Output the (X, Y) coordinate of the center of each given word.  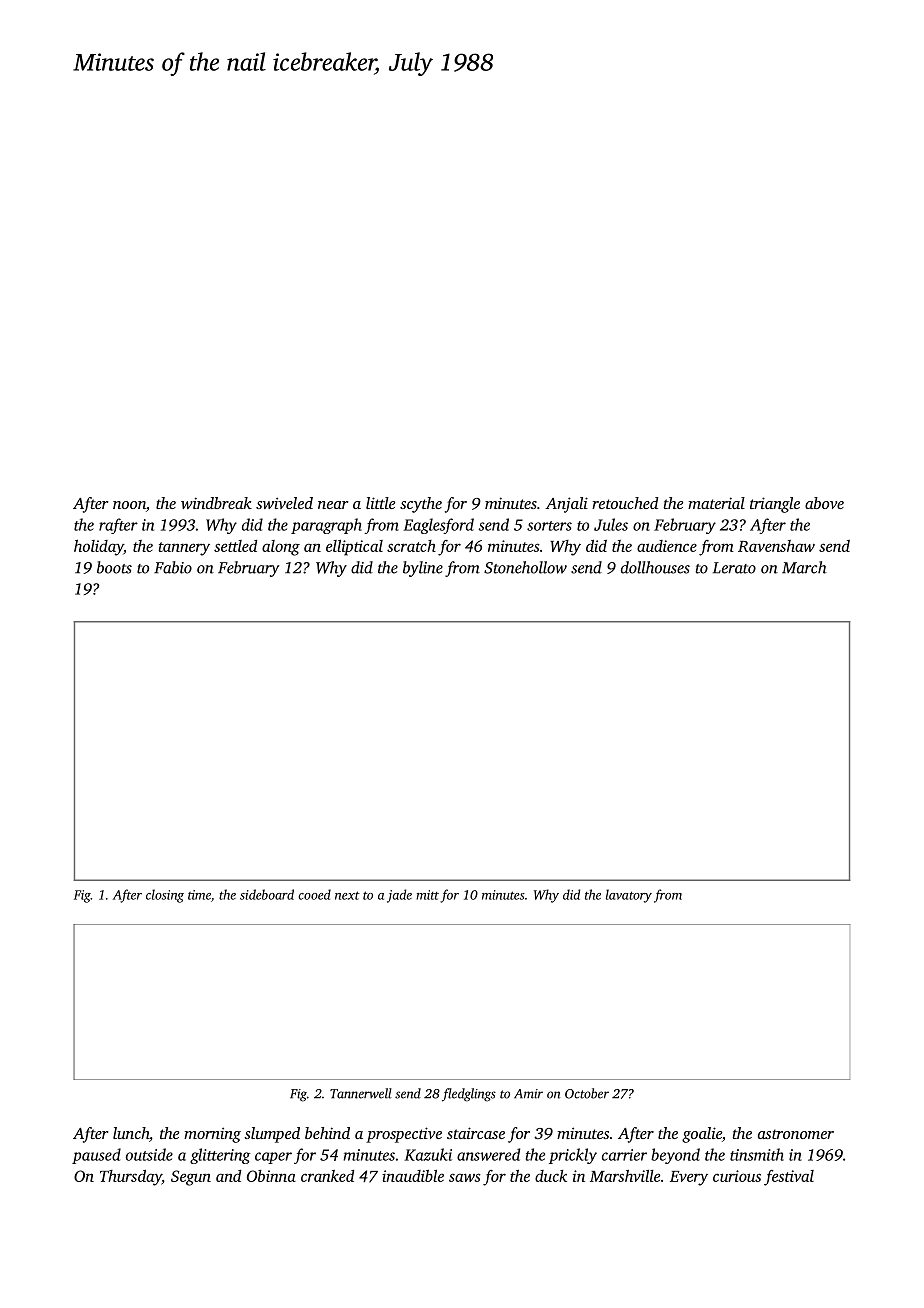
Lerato (734, 568)
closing (165, 896)
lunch (131, 1133)
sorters (549, 526)
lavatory (629, 896)
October (587, 1093)
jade (399, 896)
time (199, 895)
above (824, 503)
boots (114, 567)
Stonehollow (525, 567)
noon (129, 505)
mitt (427, 895)
